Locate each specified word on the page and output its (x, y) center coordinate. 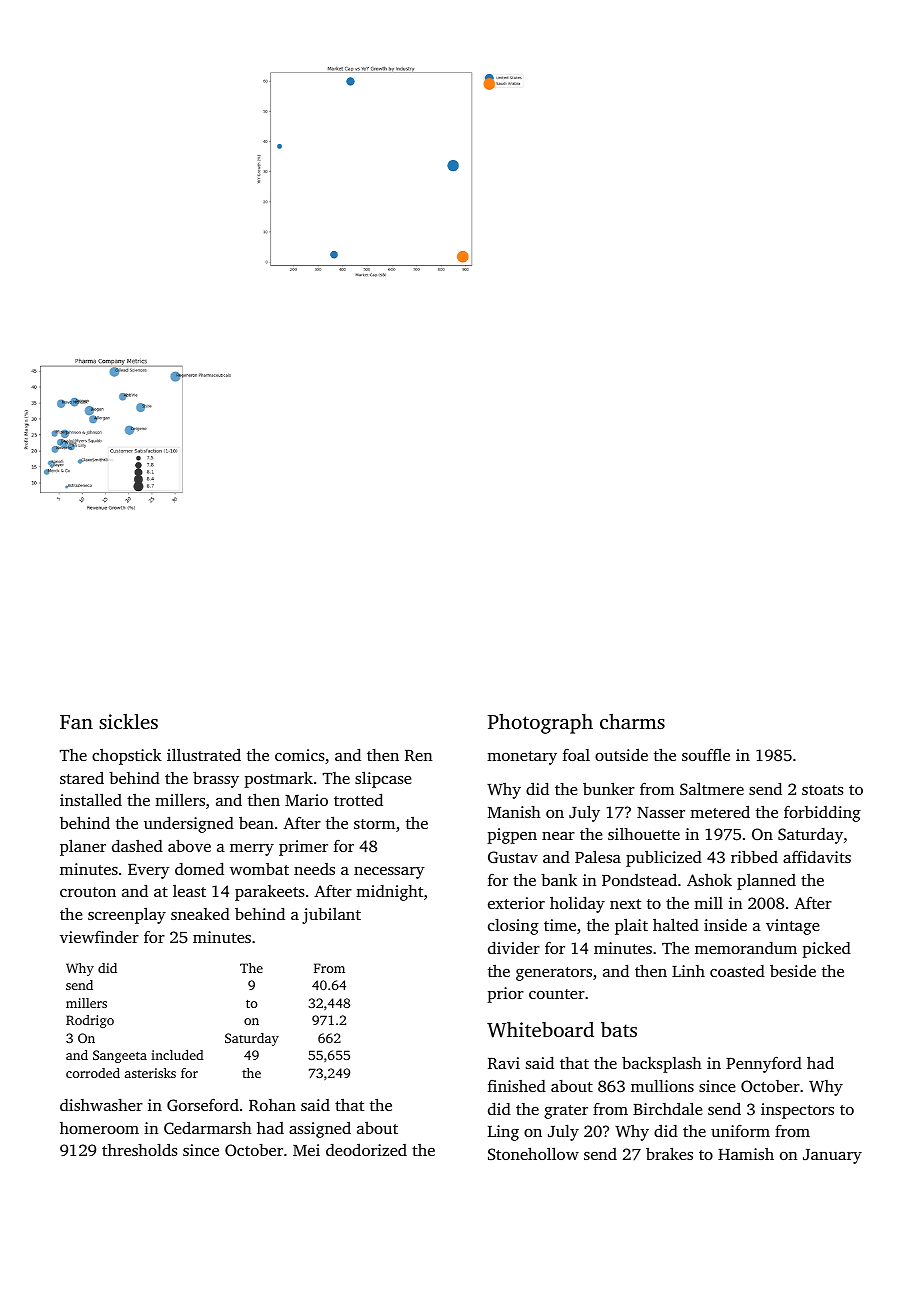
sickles (128, 721)
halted (676, 924)
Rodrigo (90, 1021)
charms (632, 721)
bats (619, 1029)
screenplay (127, 915)
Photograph (540, 724)
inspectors (797, 1111)
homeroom (99, 1128)
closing (513, 927)
